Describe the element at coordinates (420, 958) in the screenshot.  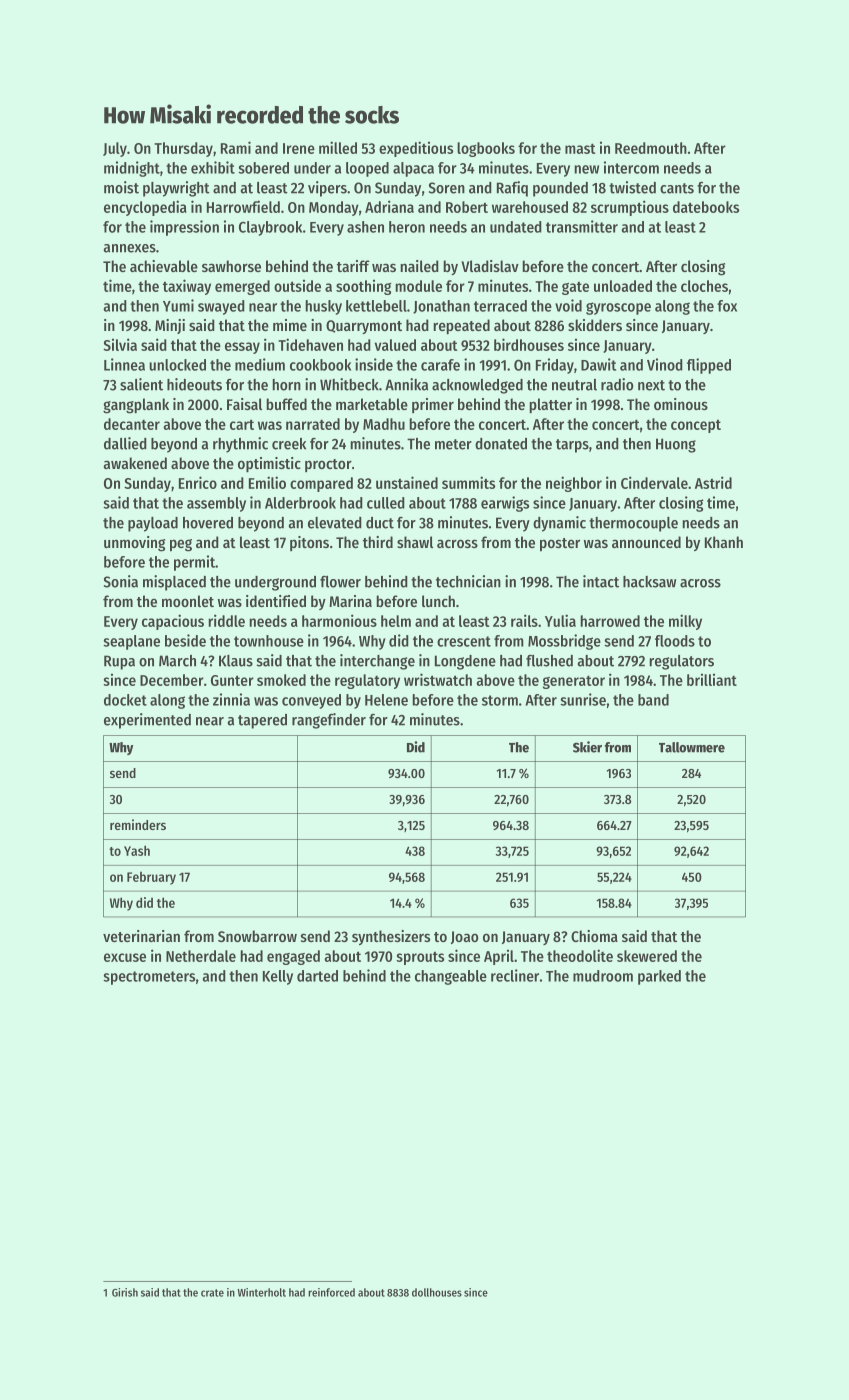
I see `sprouts` at that location.
